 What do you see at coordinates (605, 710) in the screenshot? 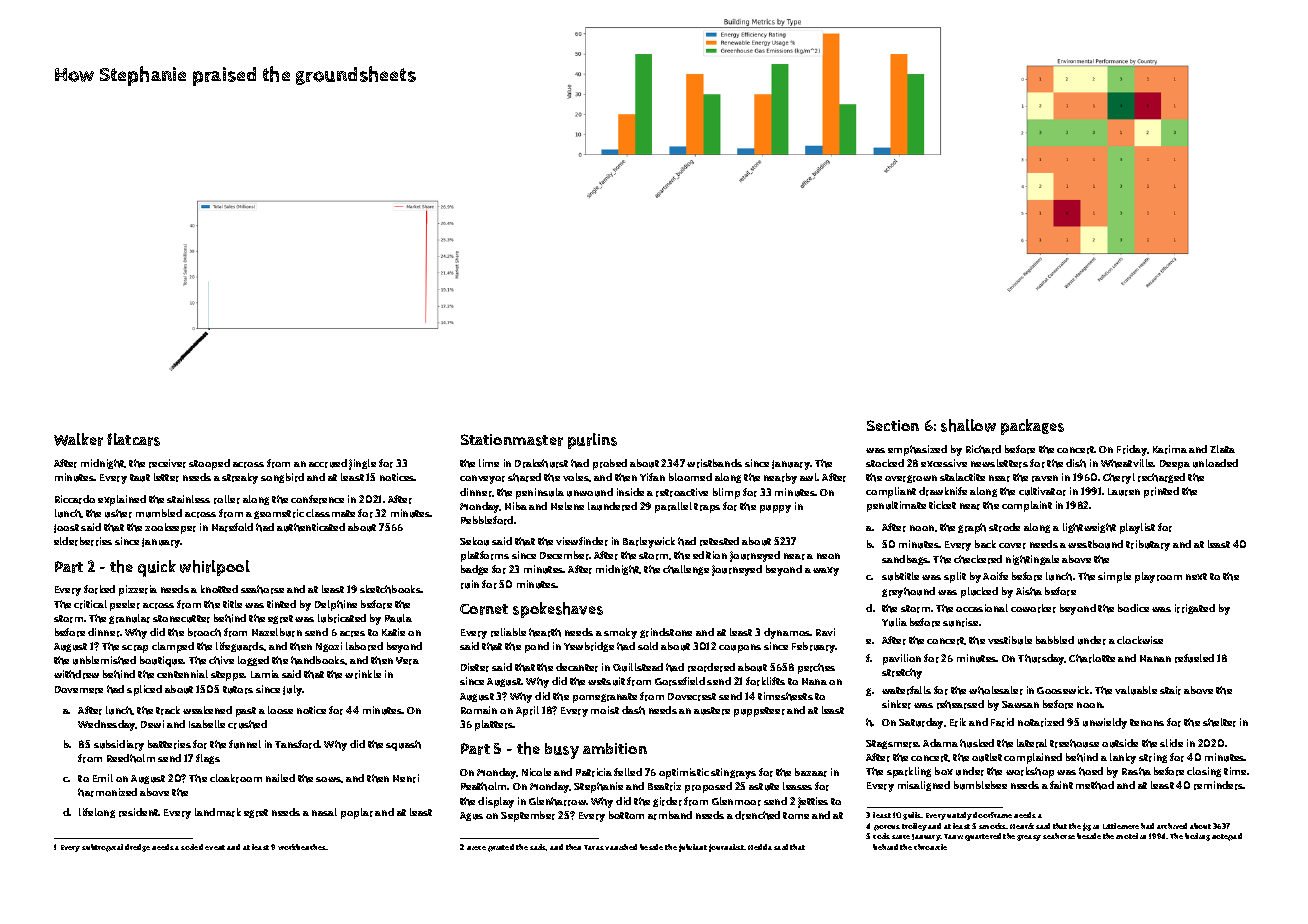
I see `moist` at bounding box center [605, 710].
